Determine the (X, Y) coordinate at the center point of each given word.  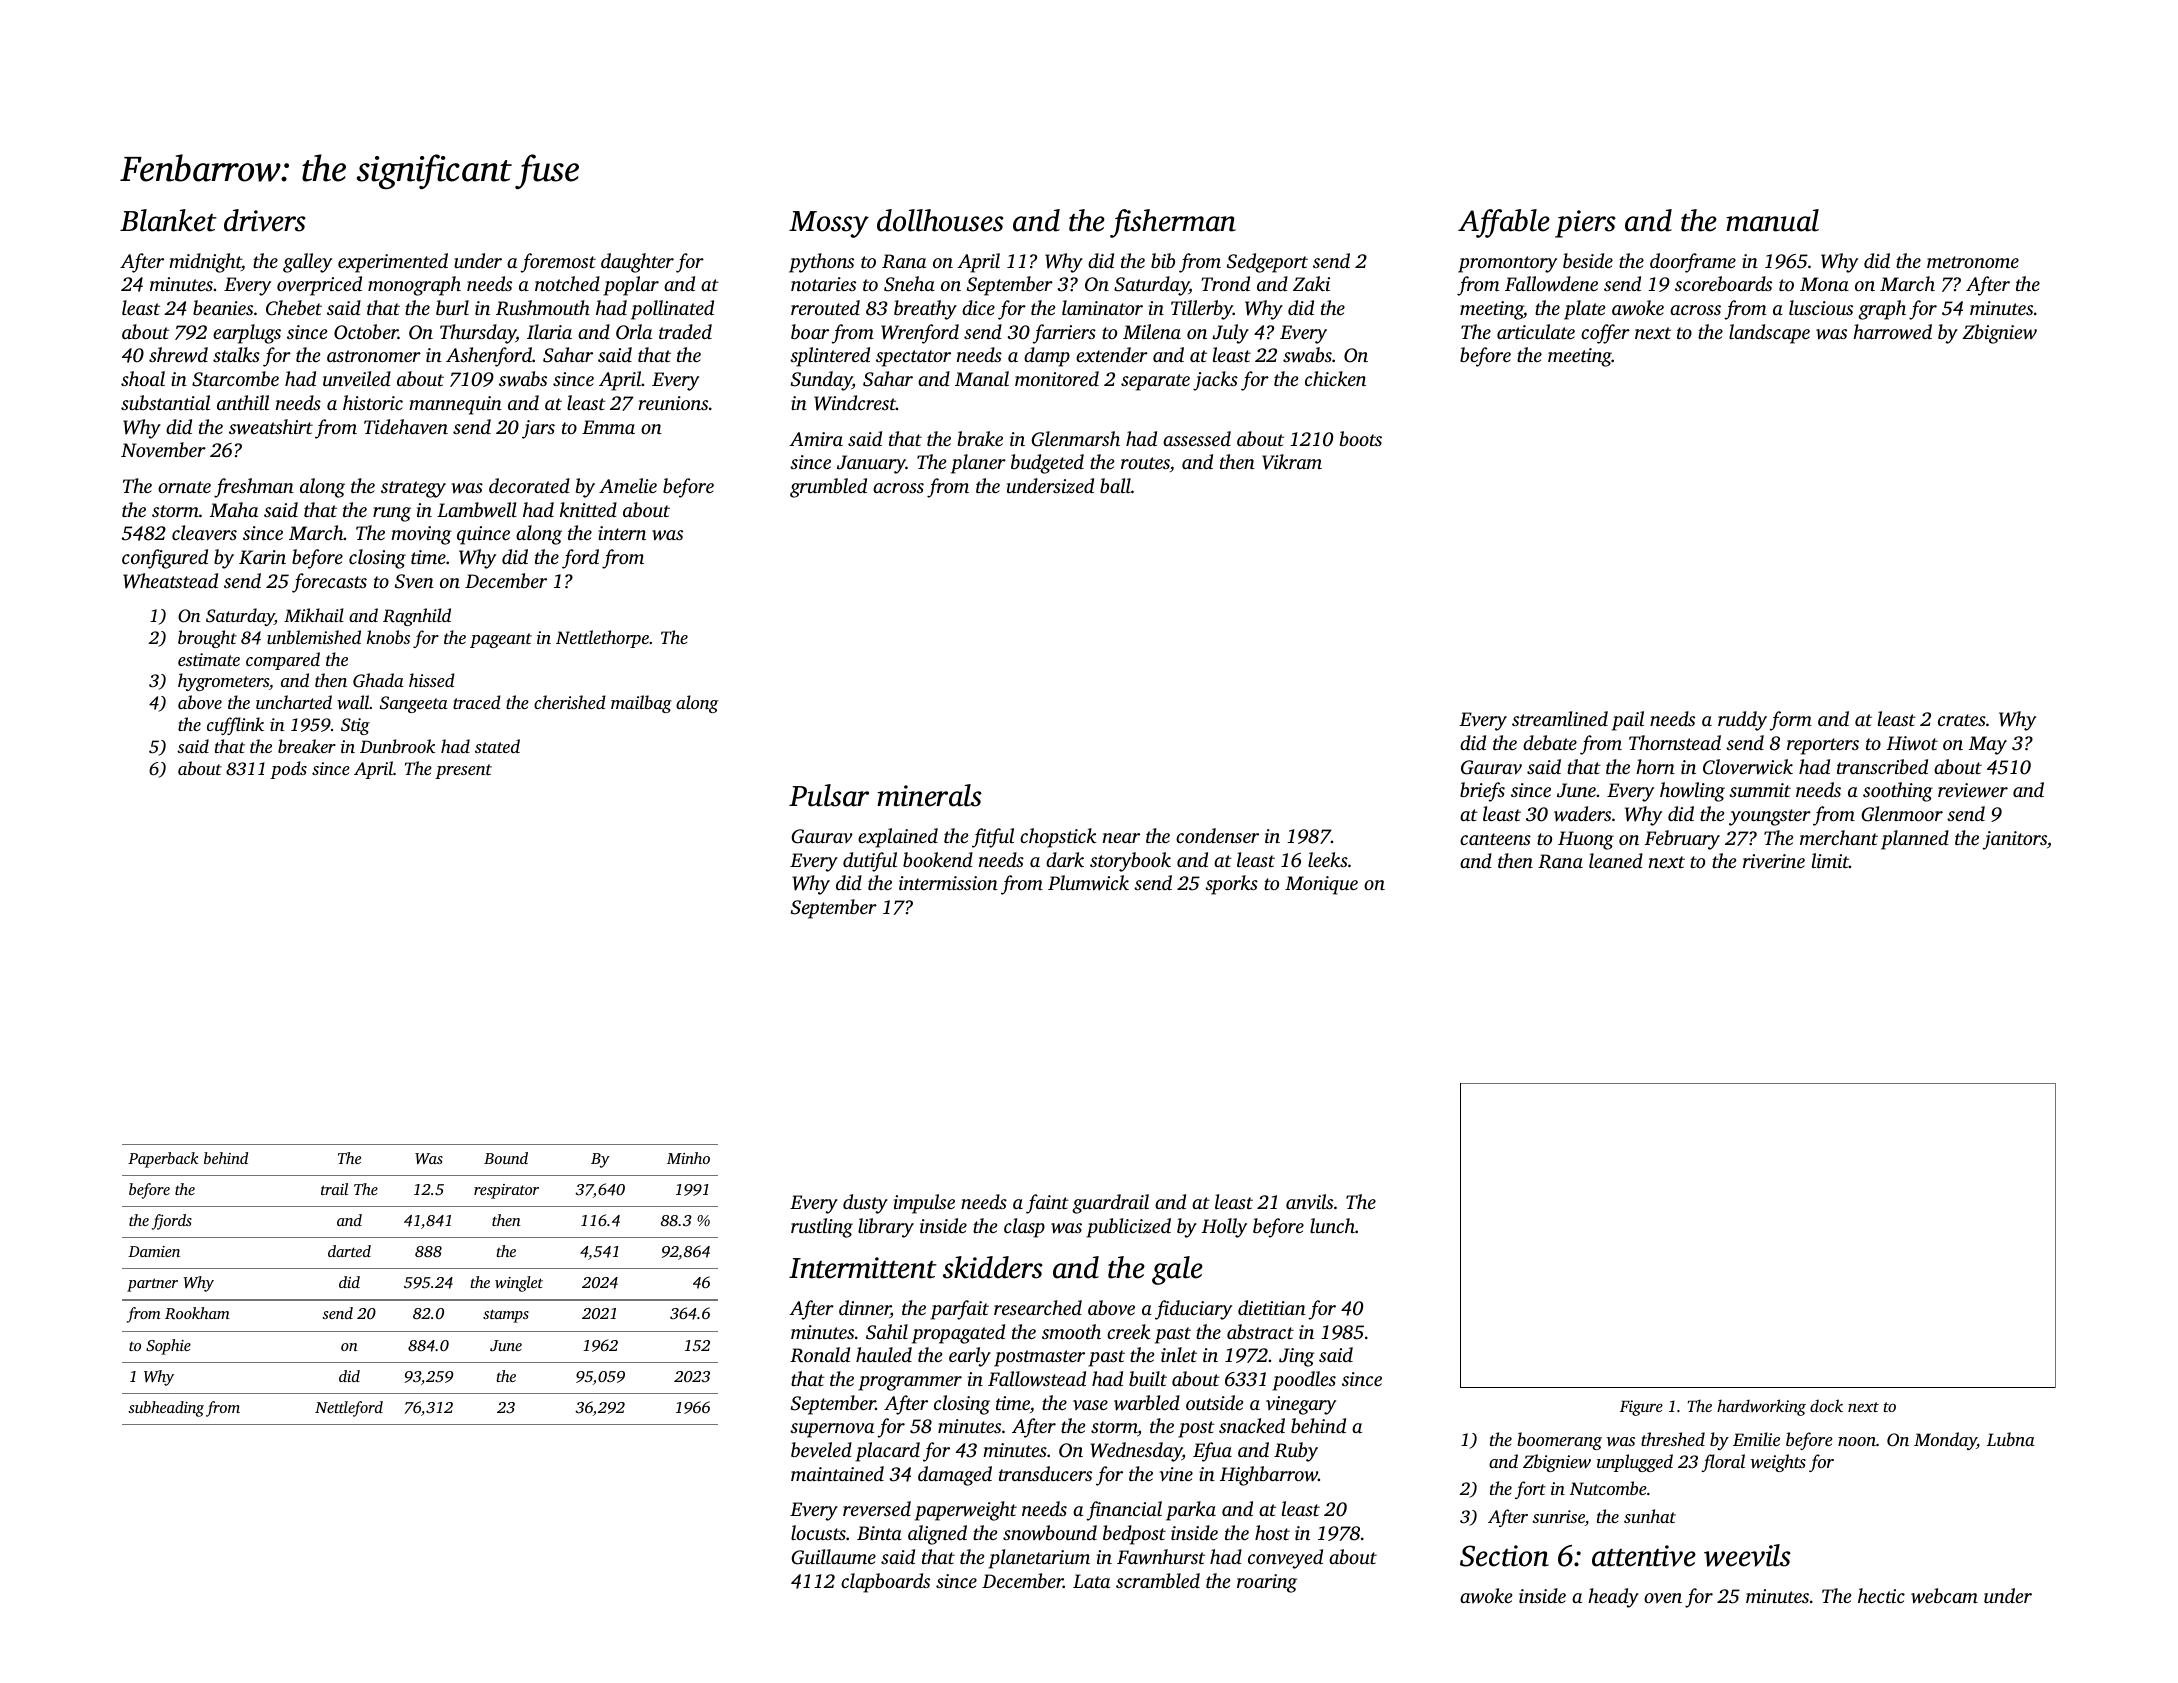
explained (898, 838)
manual (1772, 220)
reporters (1823, 746)
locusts (818, 1532)
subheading (166, 1409)
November (163, 449)
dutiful (870, 862)
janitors (2015, 840)
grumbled (828, 488)
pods (288, 770)
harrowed (1892, 332)
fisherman (1173, 223)
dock (1826, 1405)
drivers (265, 220)
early (970, 1357)
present (463, 771)
